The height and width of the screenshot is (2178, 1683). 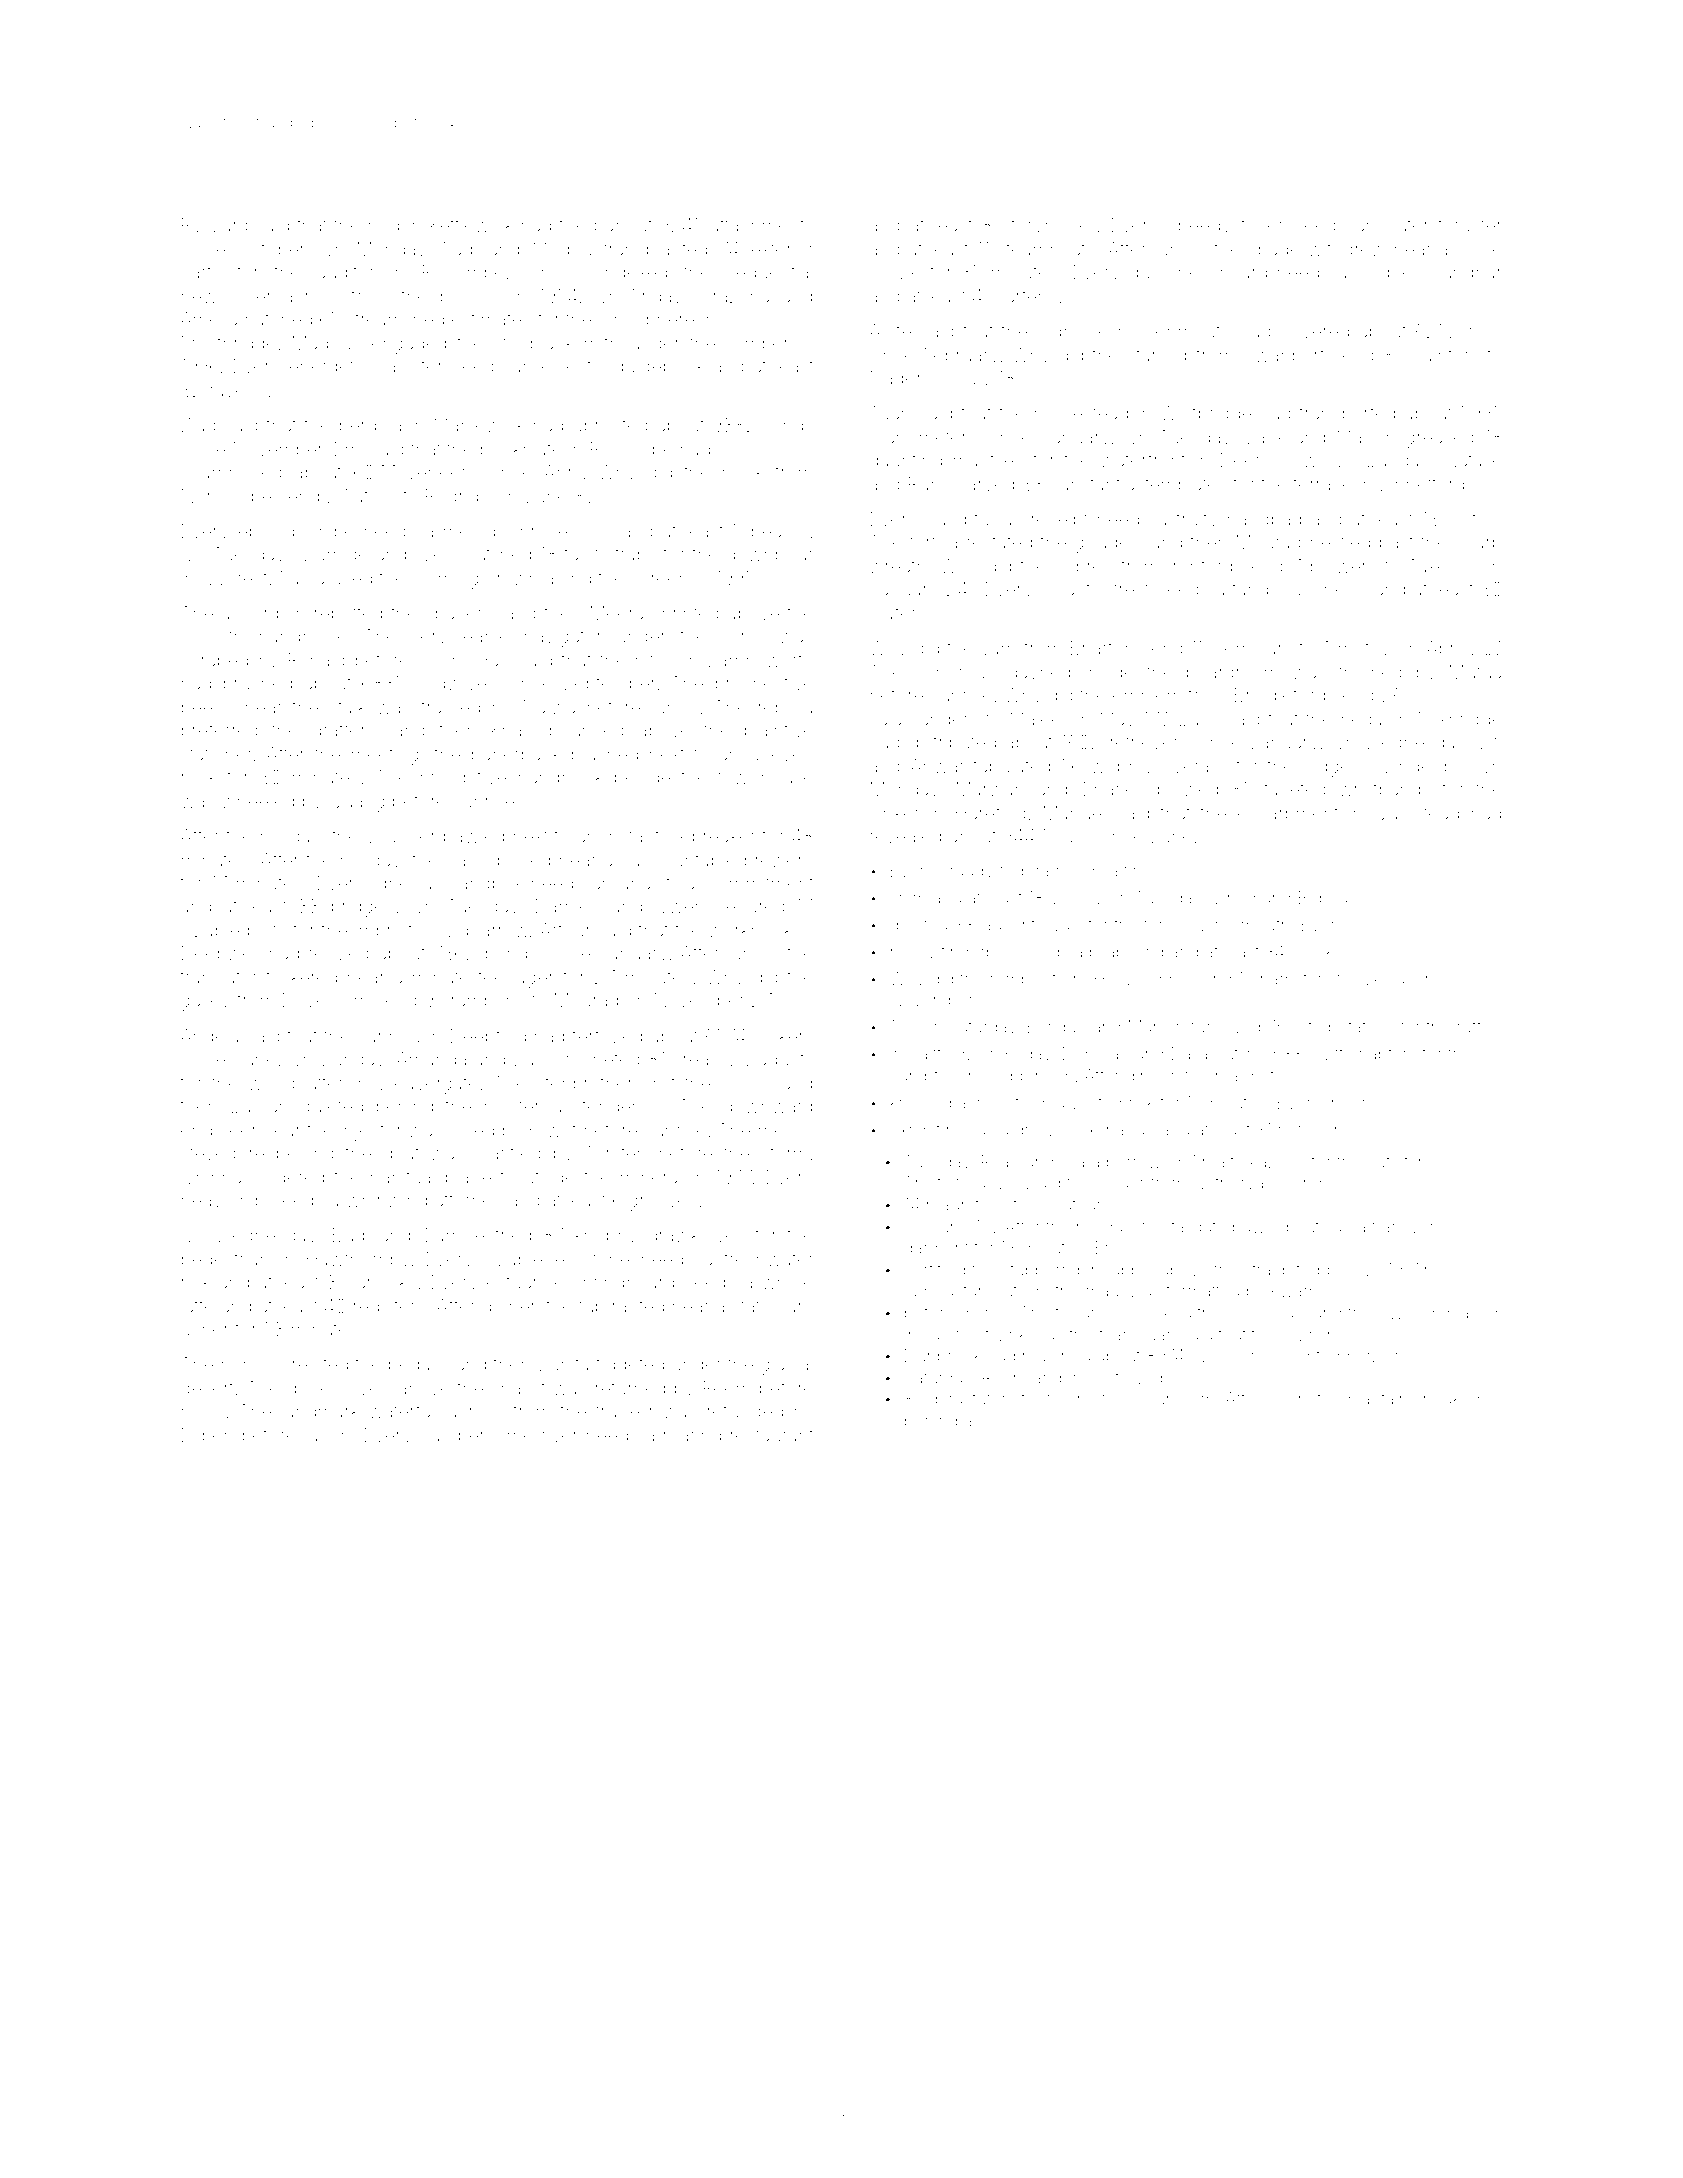 I want to click on sonorous, so click(x=955, y=673).
